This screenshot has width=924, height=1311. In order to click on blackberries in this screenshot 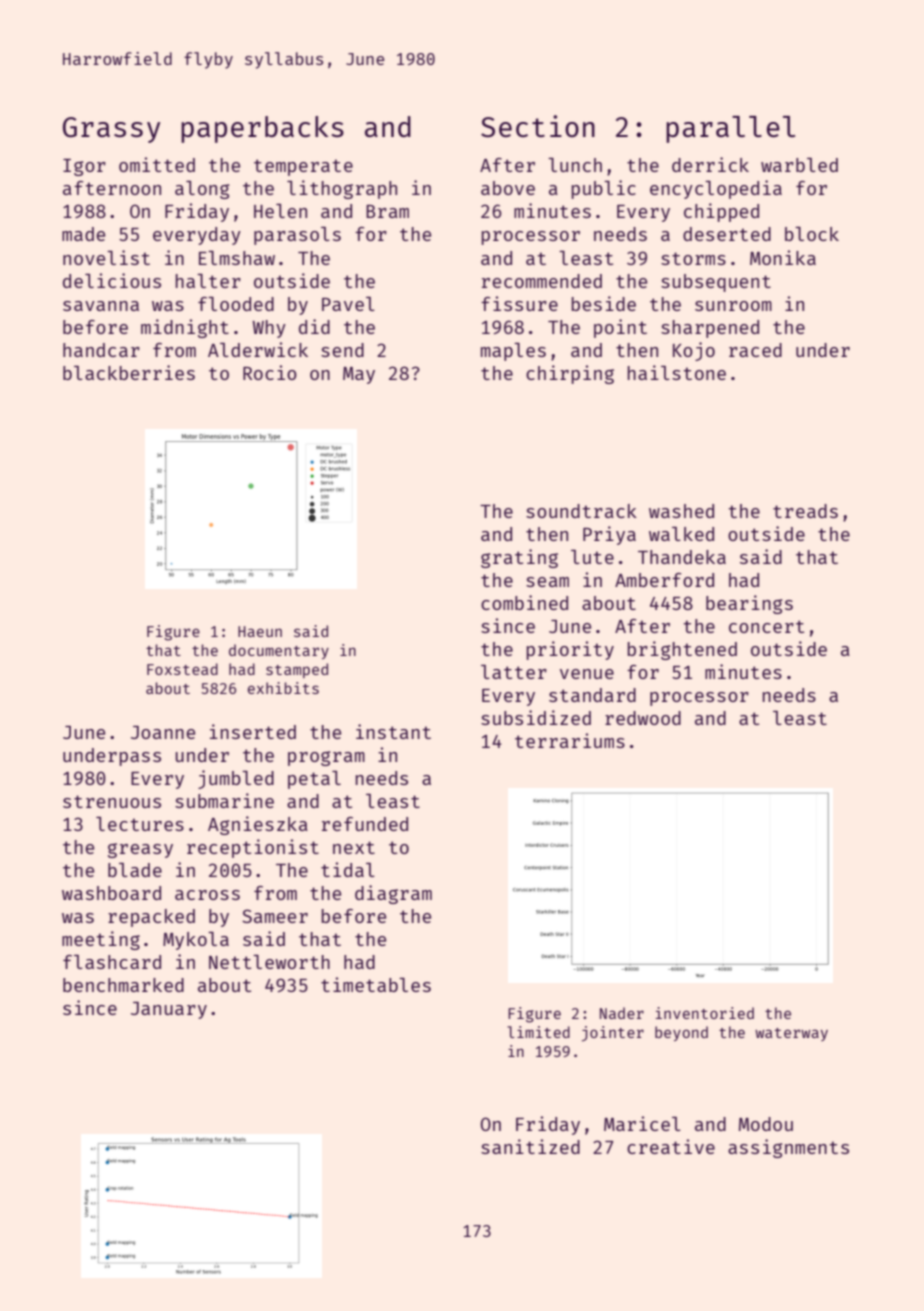, I will do `click(129, 372)`.
